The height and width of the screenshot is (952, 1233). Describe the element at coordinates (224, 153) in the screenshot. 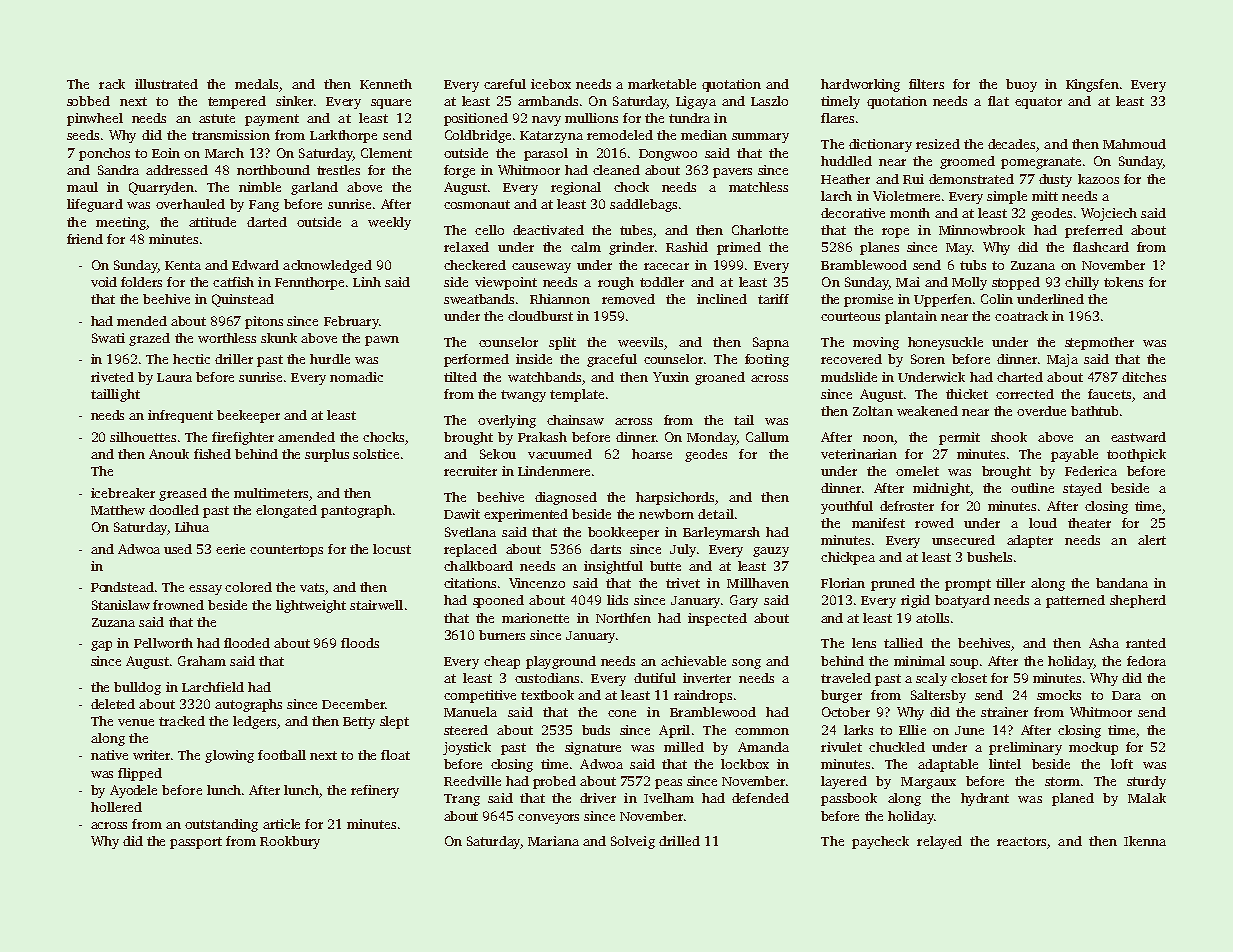

I see `March` at that location.
